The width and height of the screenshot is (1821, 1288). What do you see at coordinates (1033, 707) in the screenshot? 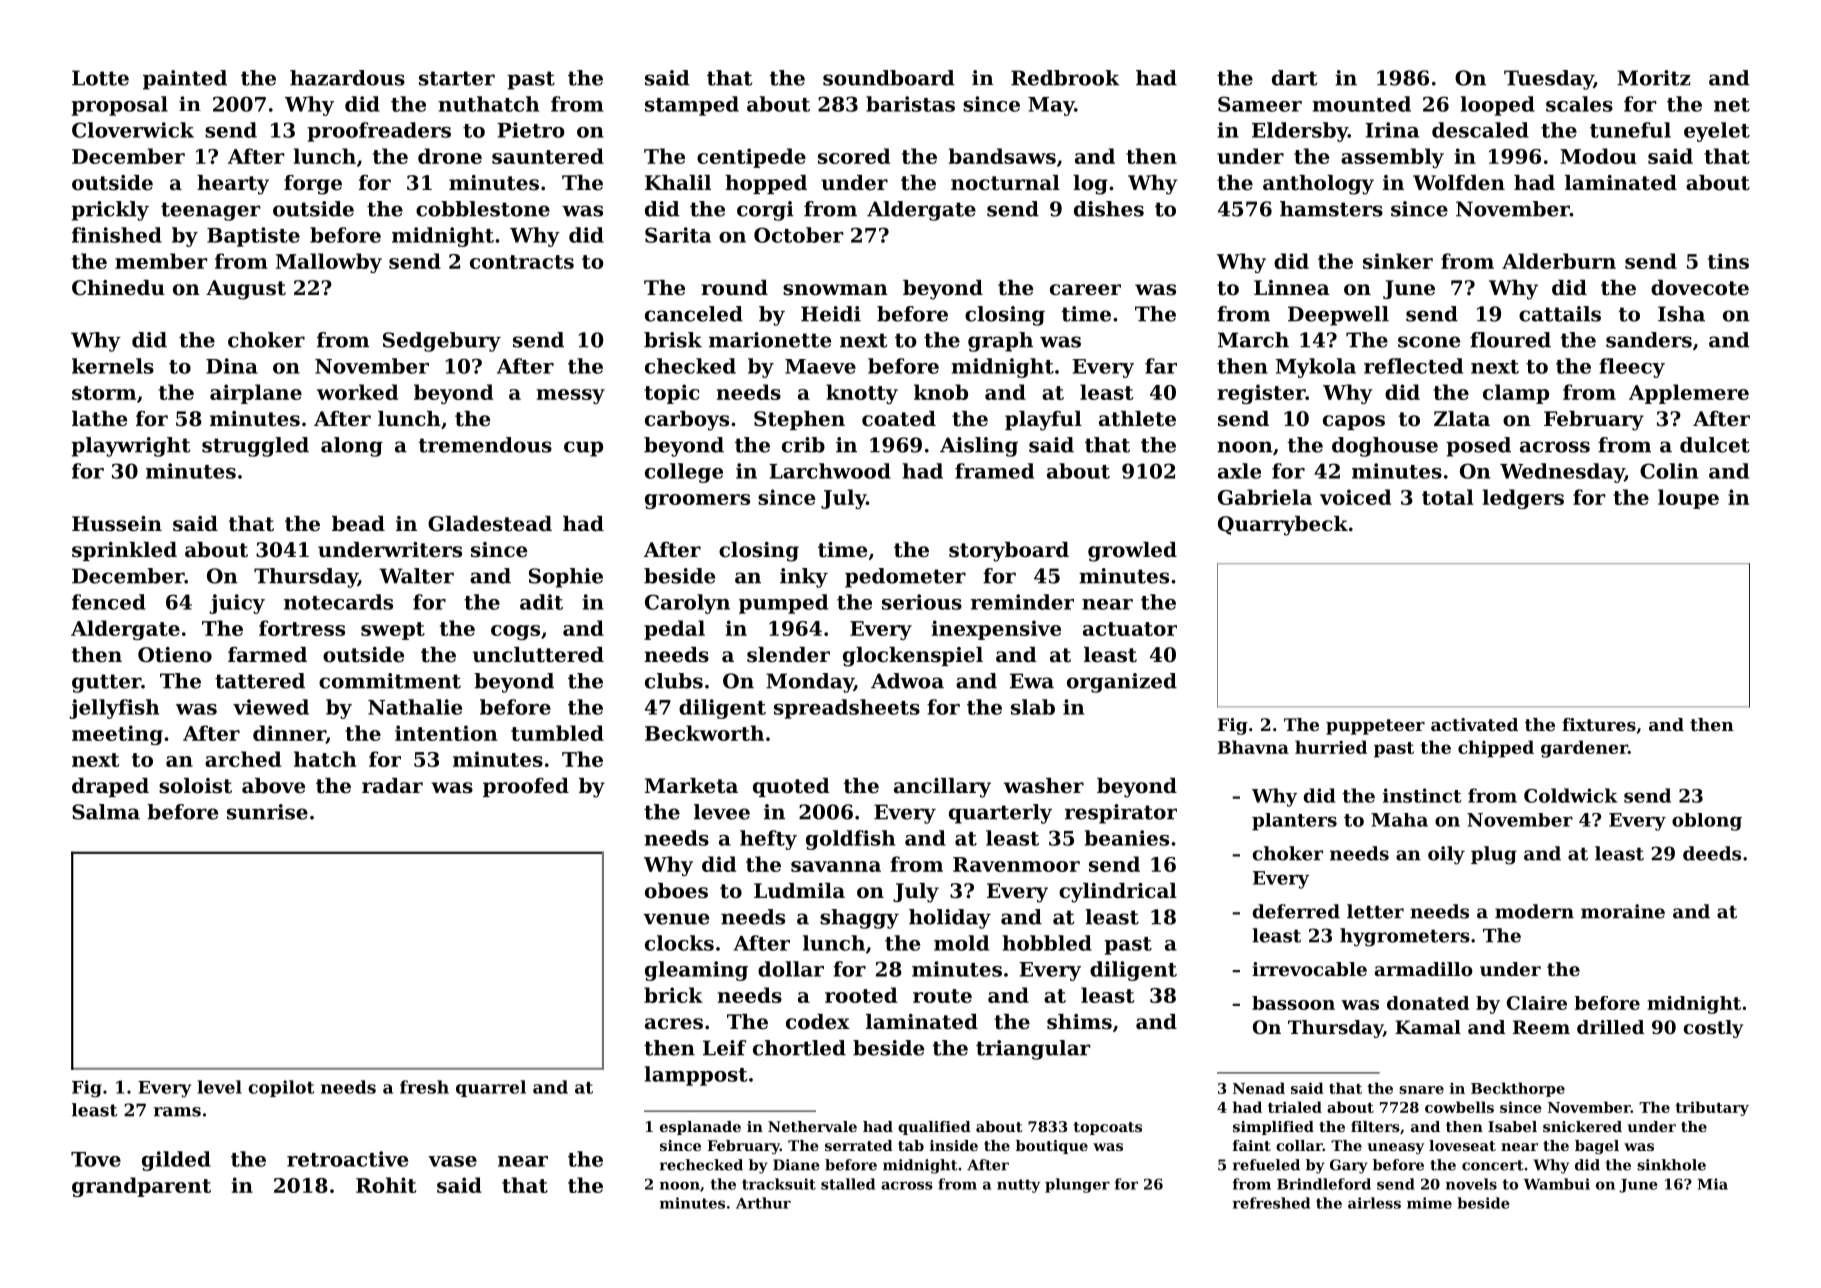
I see `slab` at bounding box center [1033, 707].
